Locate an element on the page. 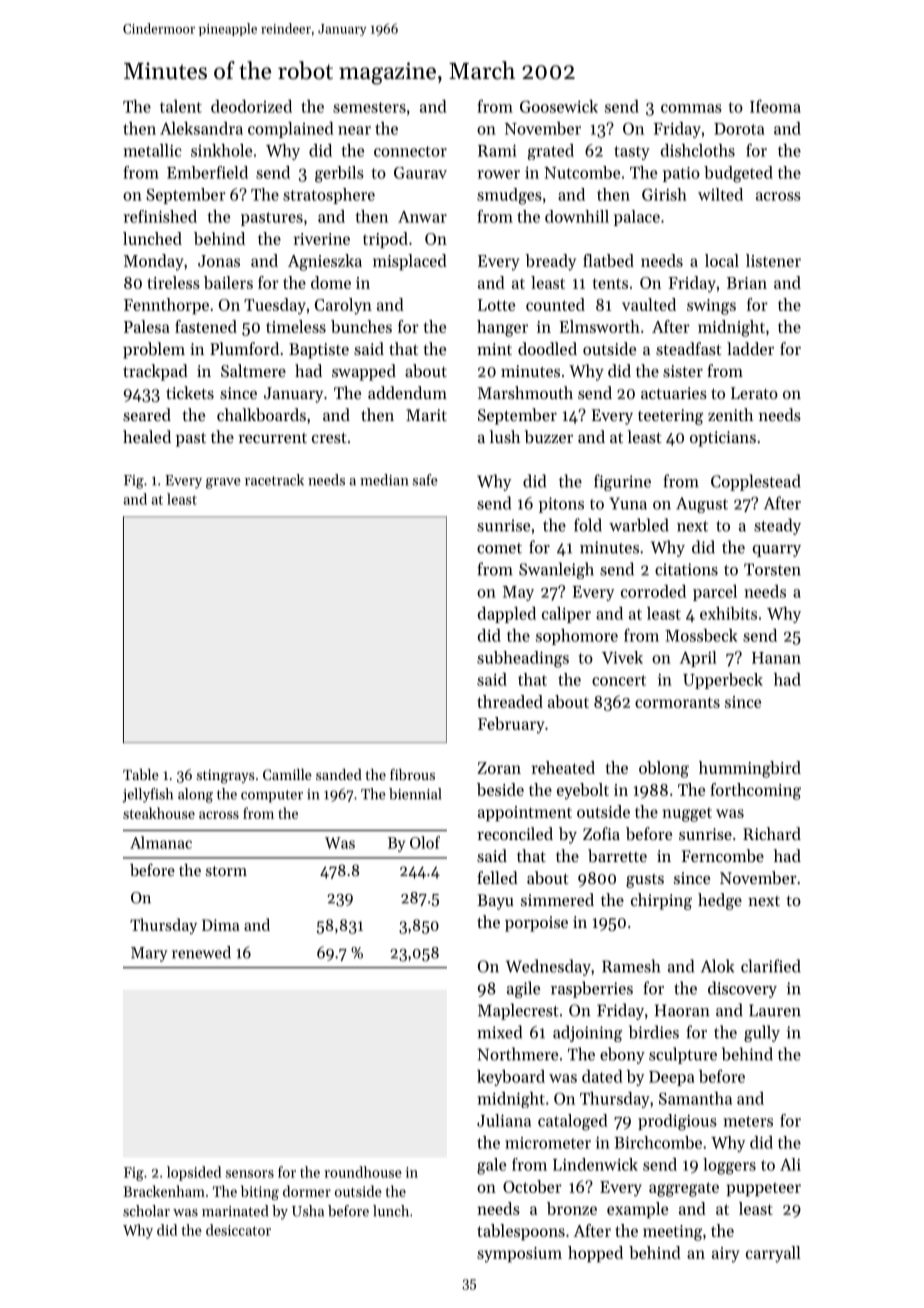 The image size is (924, 1308). swings is located at coordinates (711, 307).
